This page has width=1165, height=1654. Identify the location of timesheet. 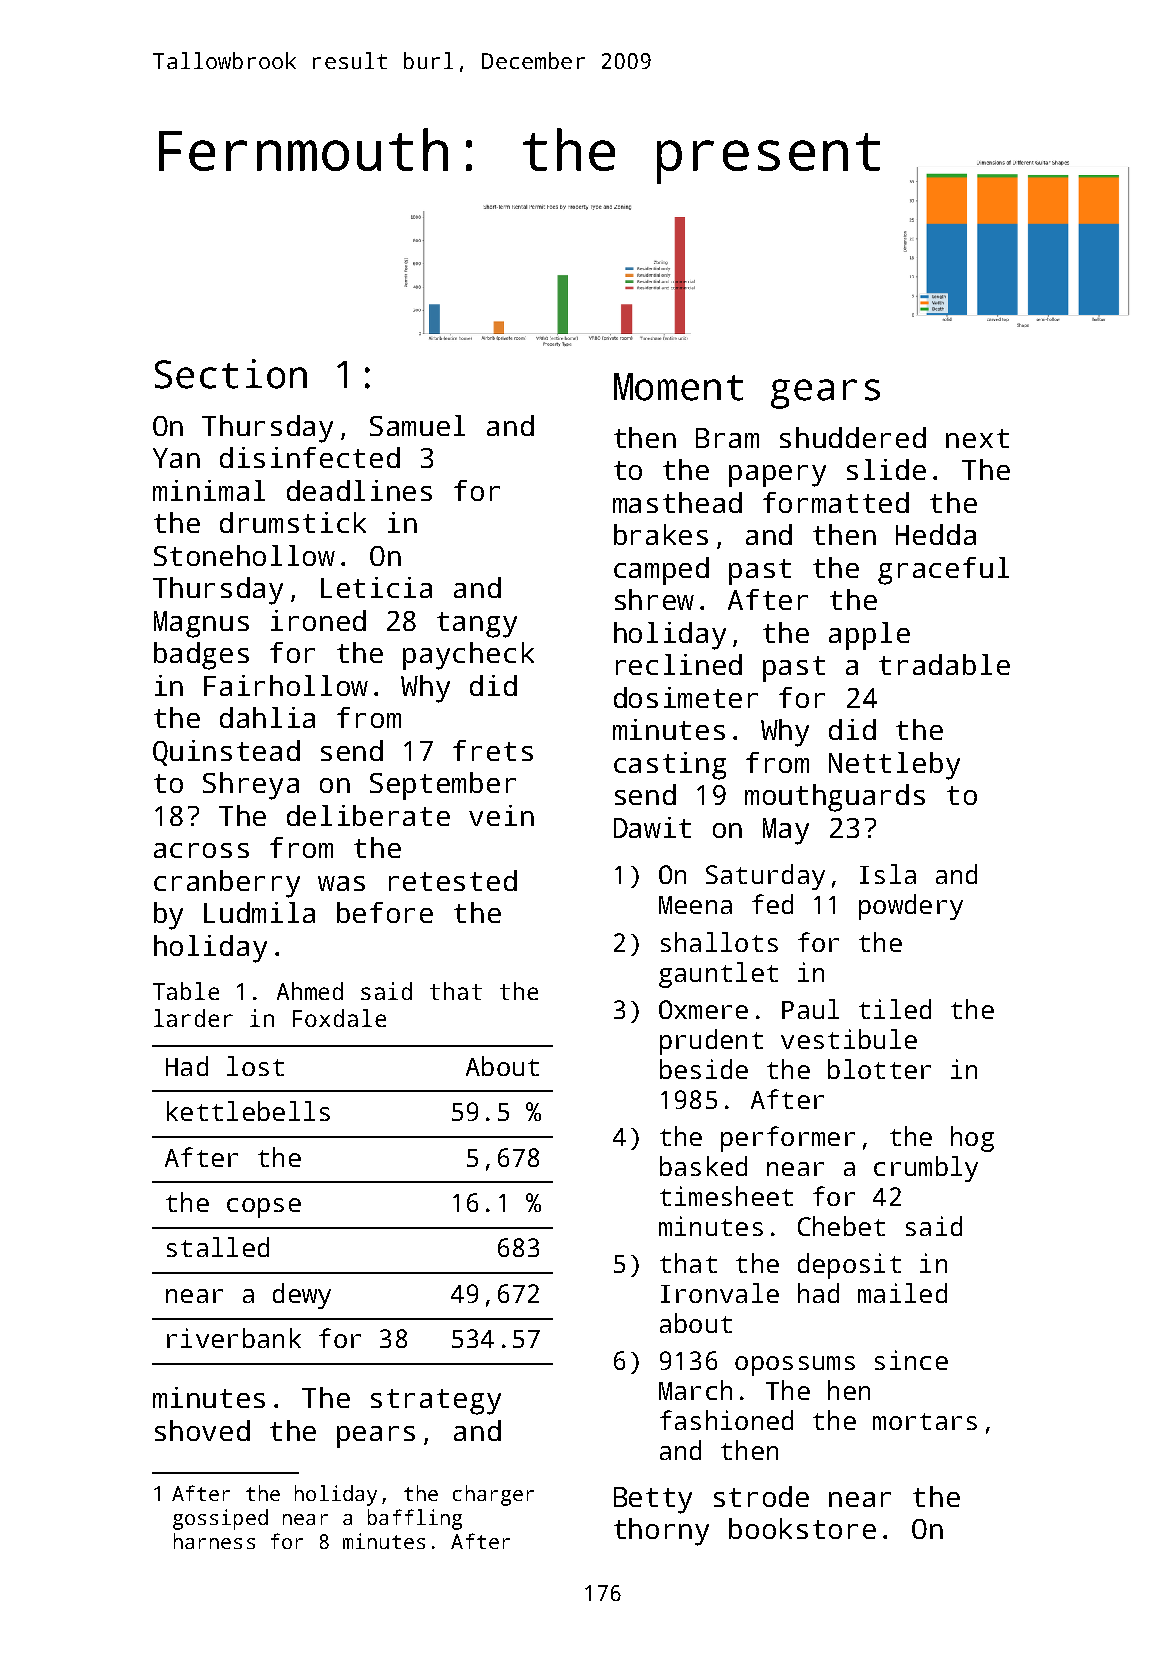
(726, 1196).
